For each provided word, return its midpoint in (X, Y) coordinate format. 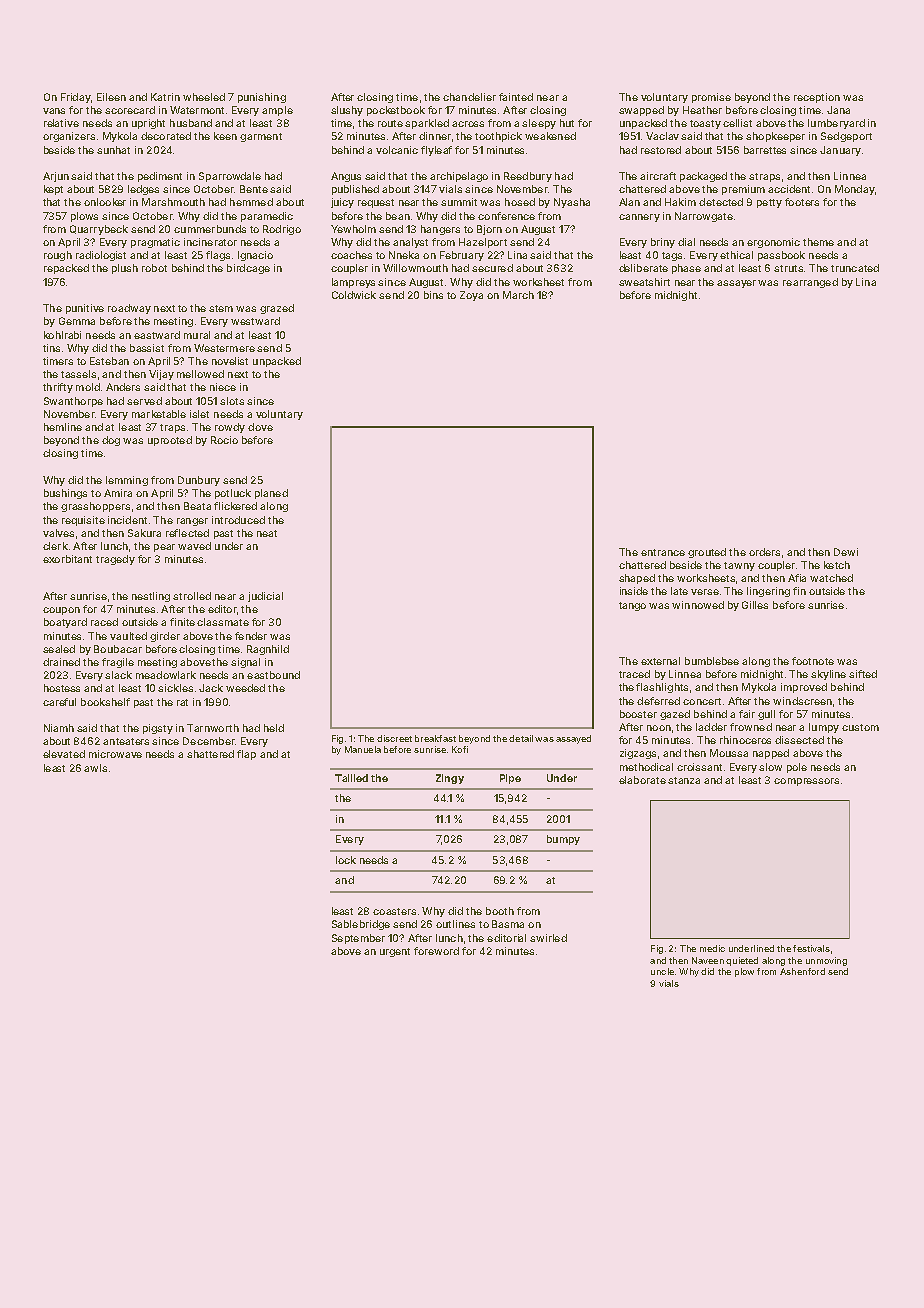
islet (199, 414)
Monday (855, 190)
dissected (799, 740)
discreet (394, 738)
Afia (797, 578)
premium (743, 190)
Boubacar (118, 649)
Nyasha (572, 203)
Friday (76, 98)
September (358, 939)
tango (632, 606)
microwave (115, 754)
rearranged (810, 283)
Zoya (471, 296)
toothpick (498, 137)
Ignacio (255, 256)
